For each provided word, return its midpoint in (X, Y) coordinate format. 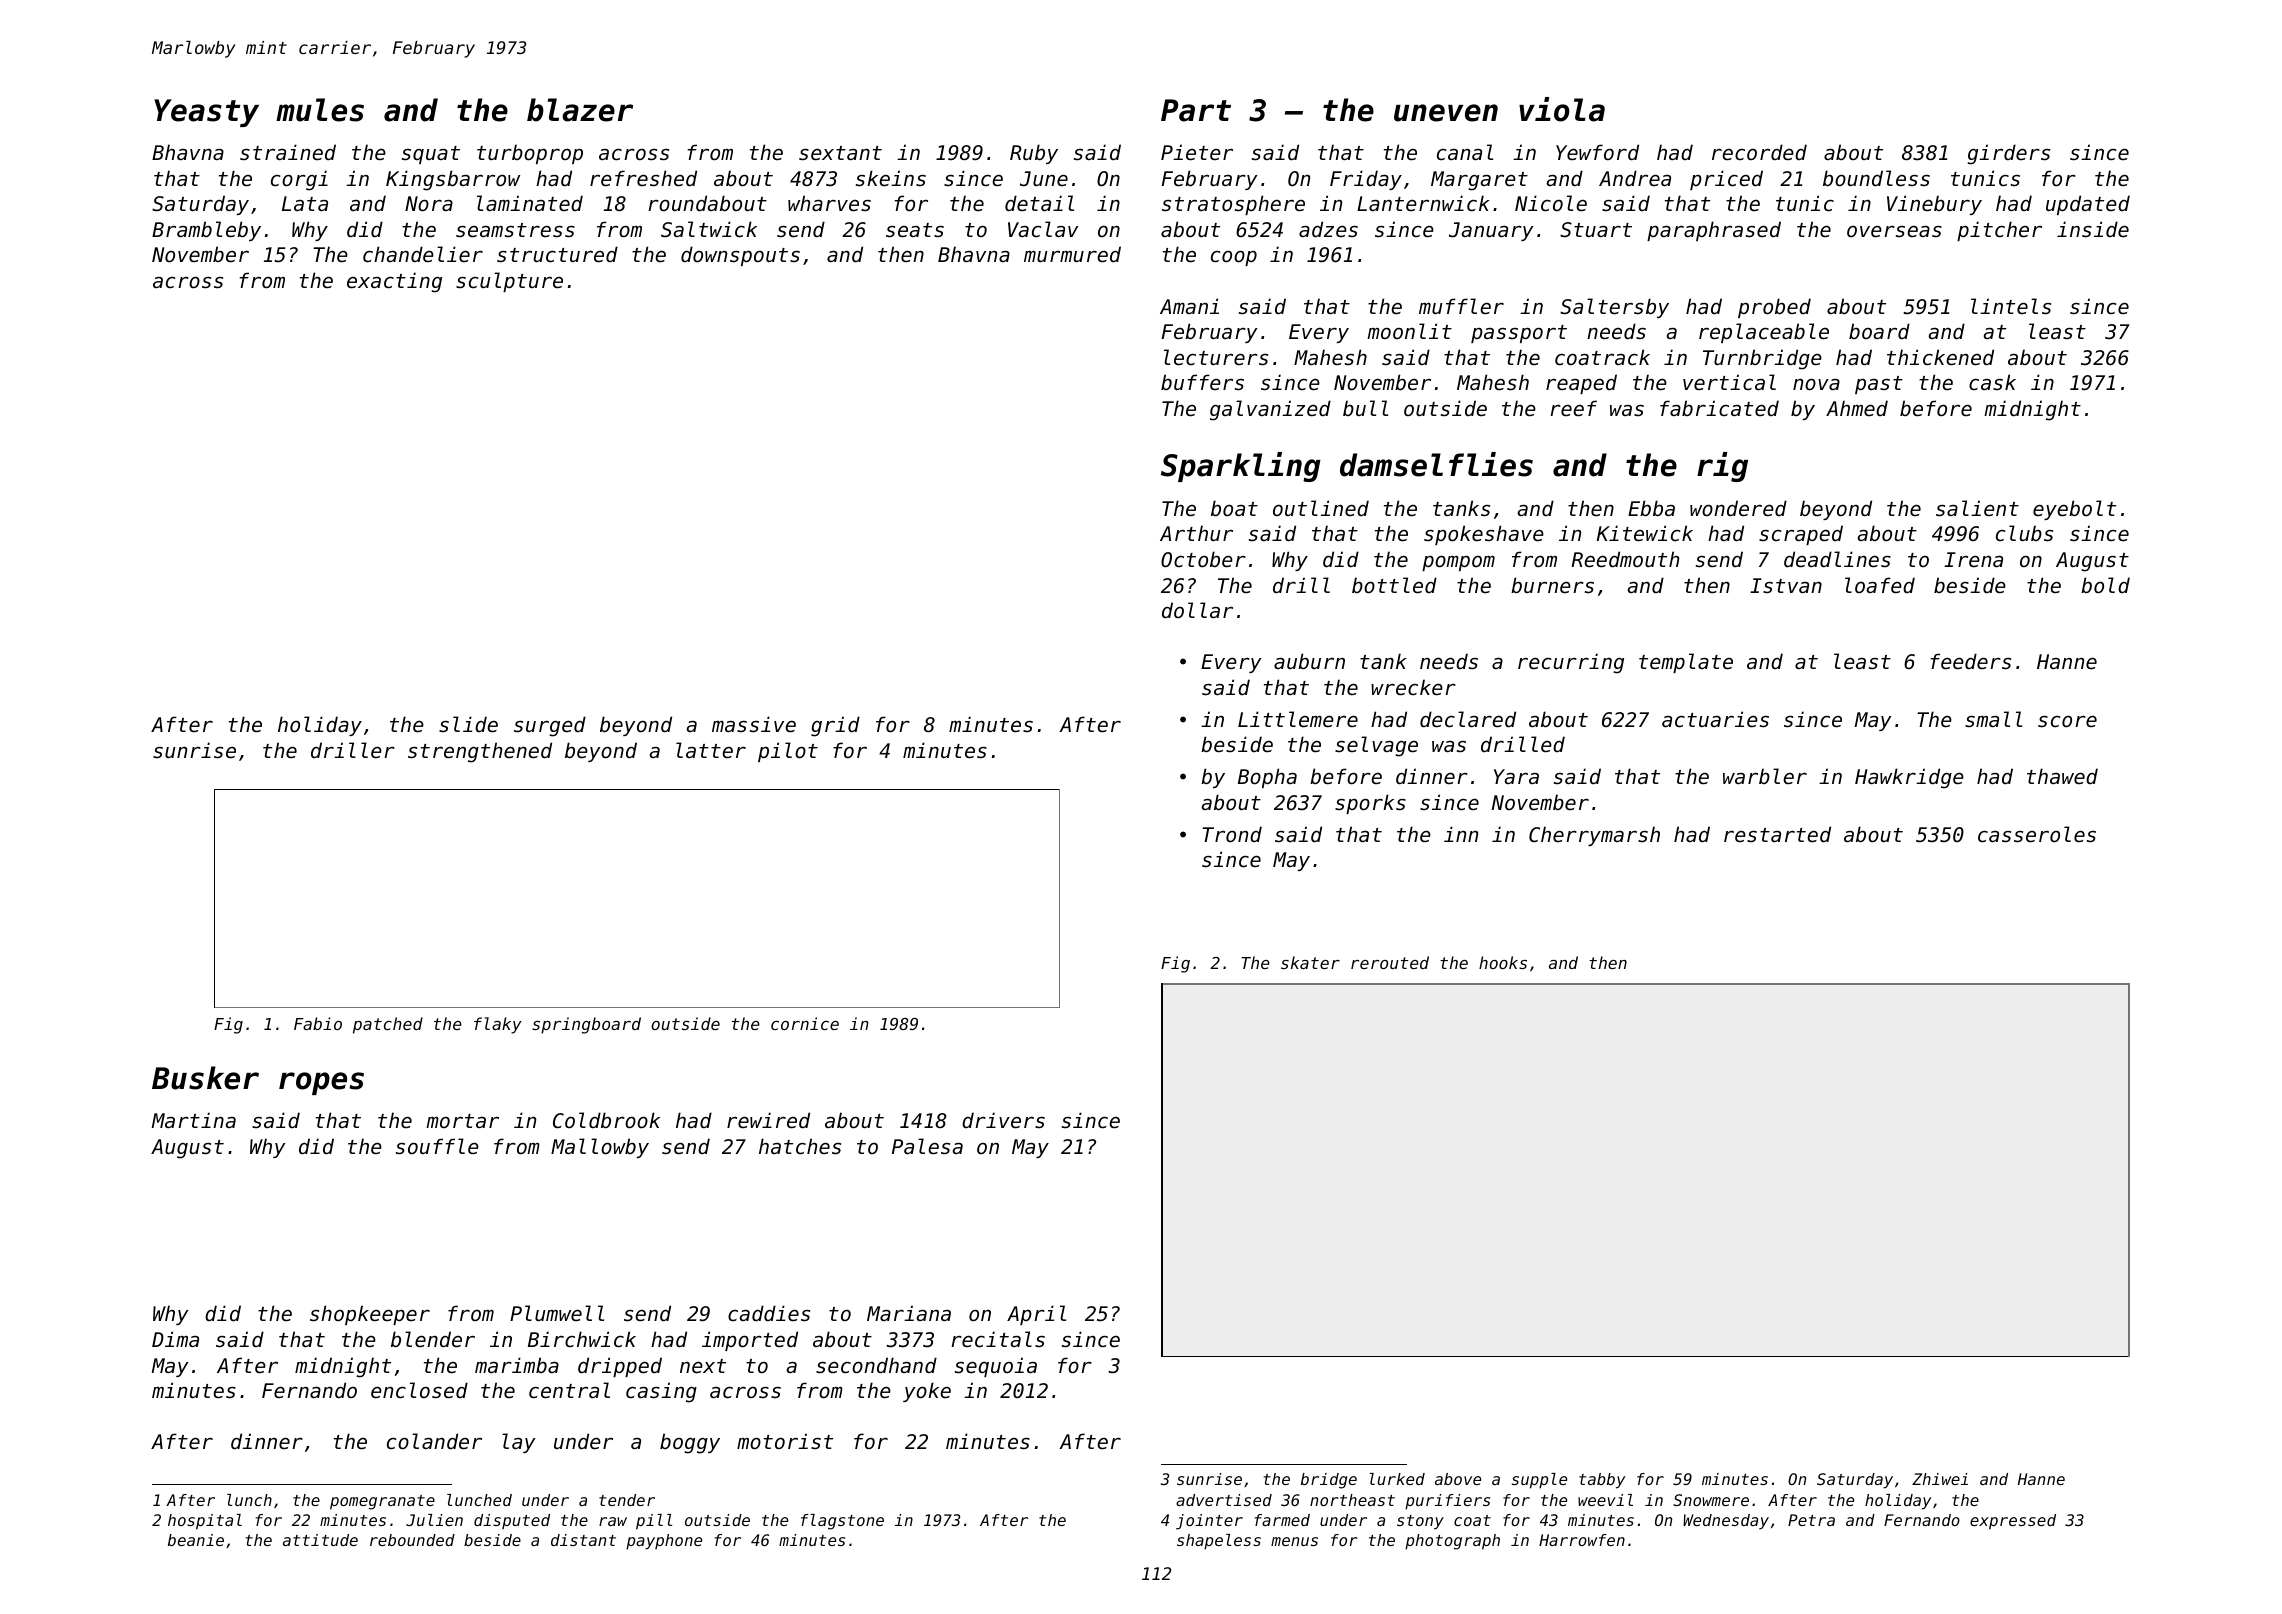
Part (1196, 110)
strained (288, 152)
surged (550, 726)
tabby (1602, 1481)
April (1036, 1315)
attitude (320, 1540)
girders (2008, 154)
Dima (175, 1339)
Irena (1973, 560)
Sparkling (1241, 467)
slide (468, 724)
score (2067, 721)
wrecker (1413, 687)
